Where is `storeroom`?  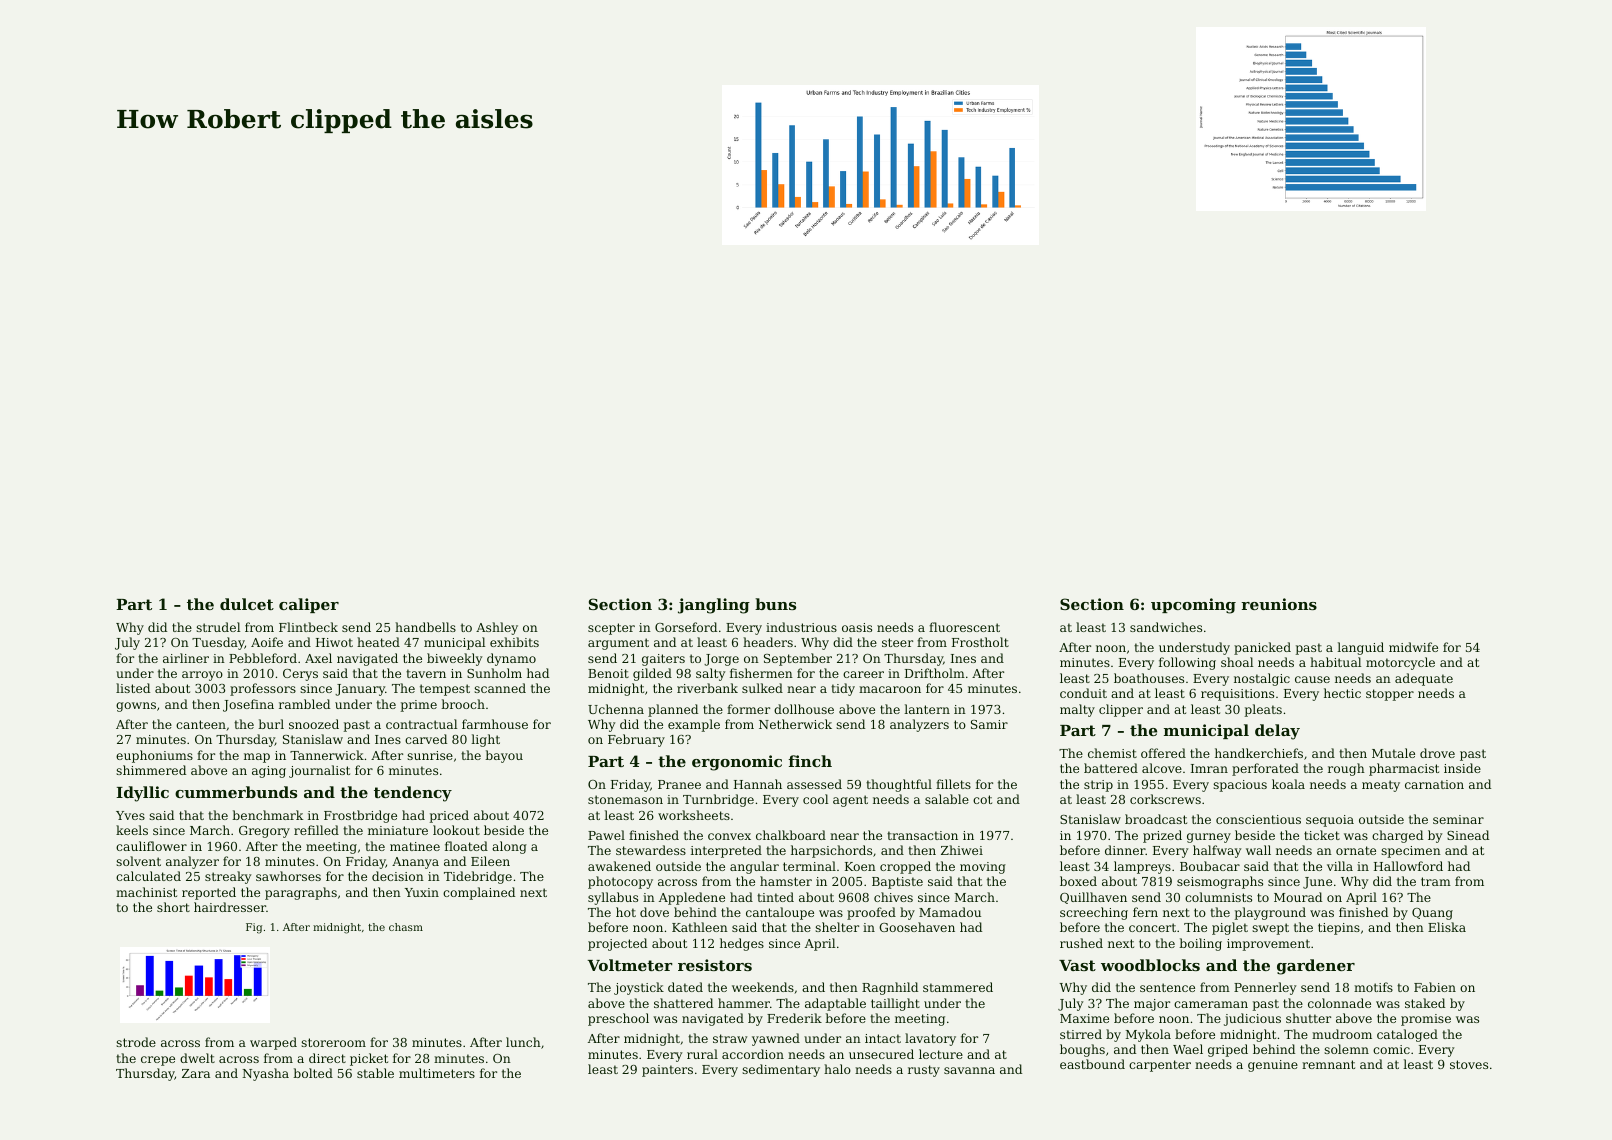 storeroom is located at coordinates (333, 1042).
